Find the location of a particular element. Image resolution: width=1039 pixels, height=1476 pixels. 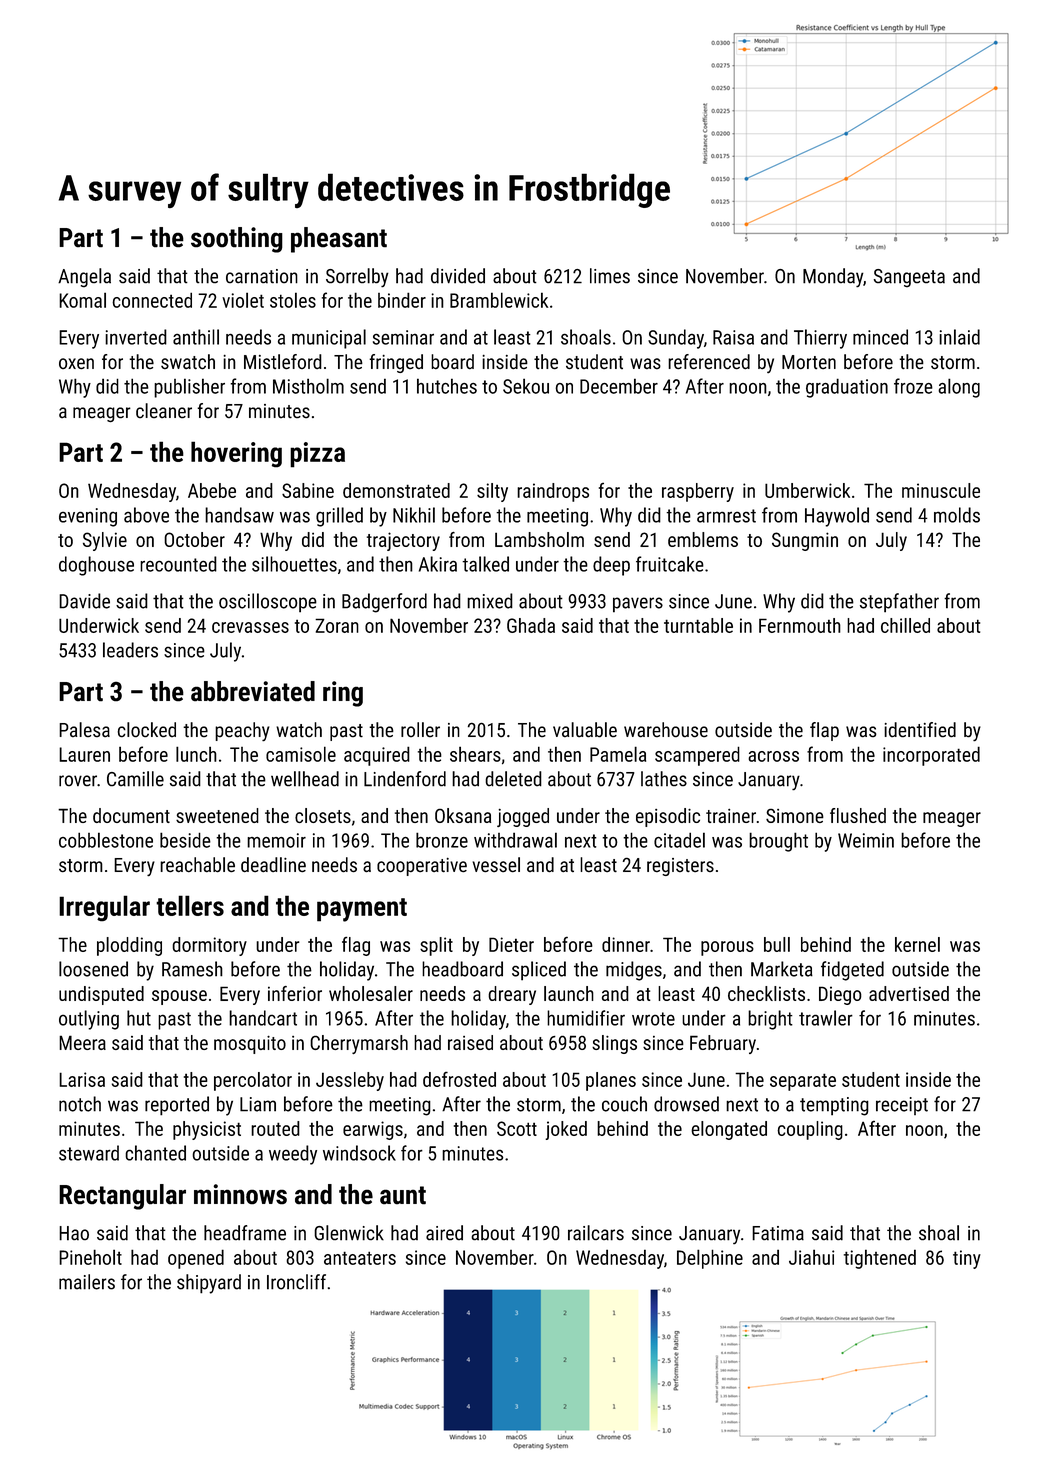

Ghada is located at coordinates (531, 625).
